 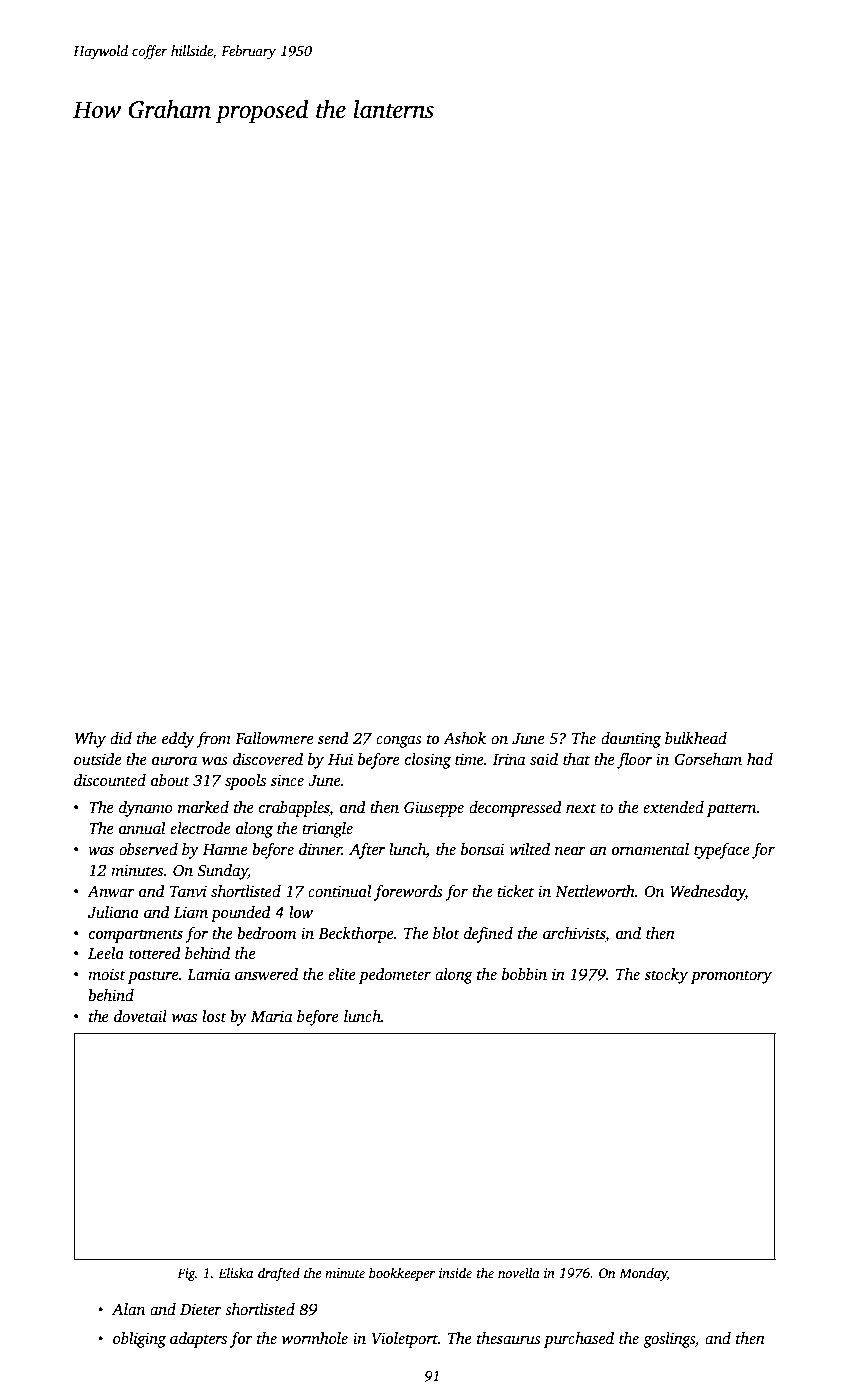 I want to click on archivists, so click(x=574, y=933).
